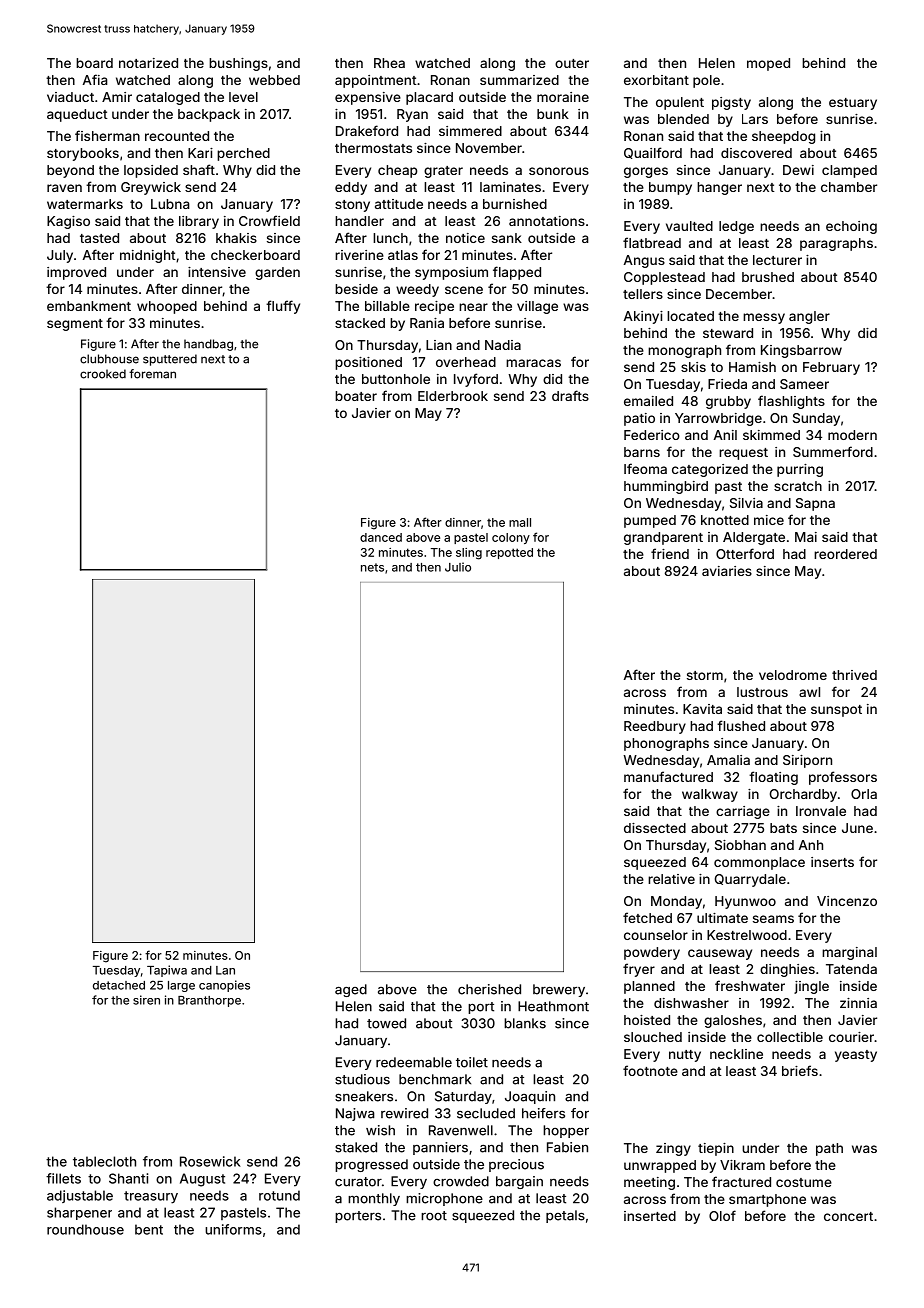  I want to click on Aldergate, so click(754, 538).
